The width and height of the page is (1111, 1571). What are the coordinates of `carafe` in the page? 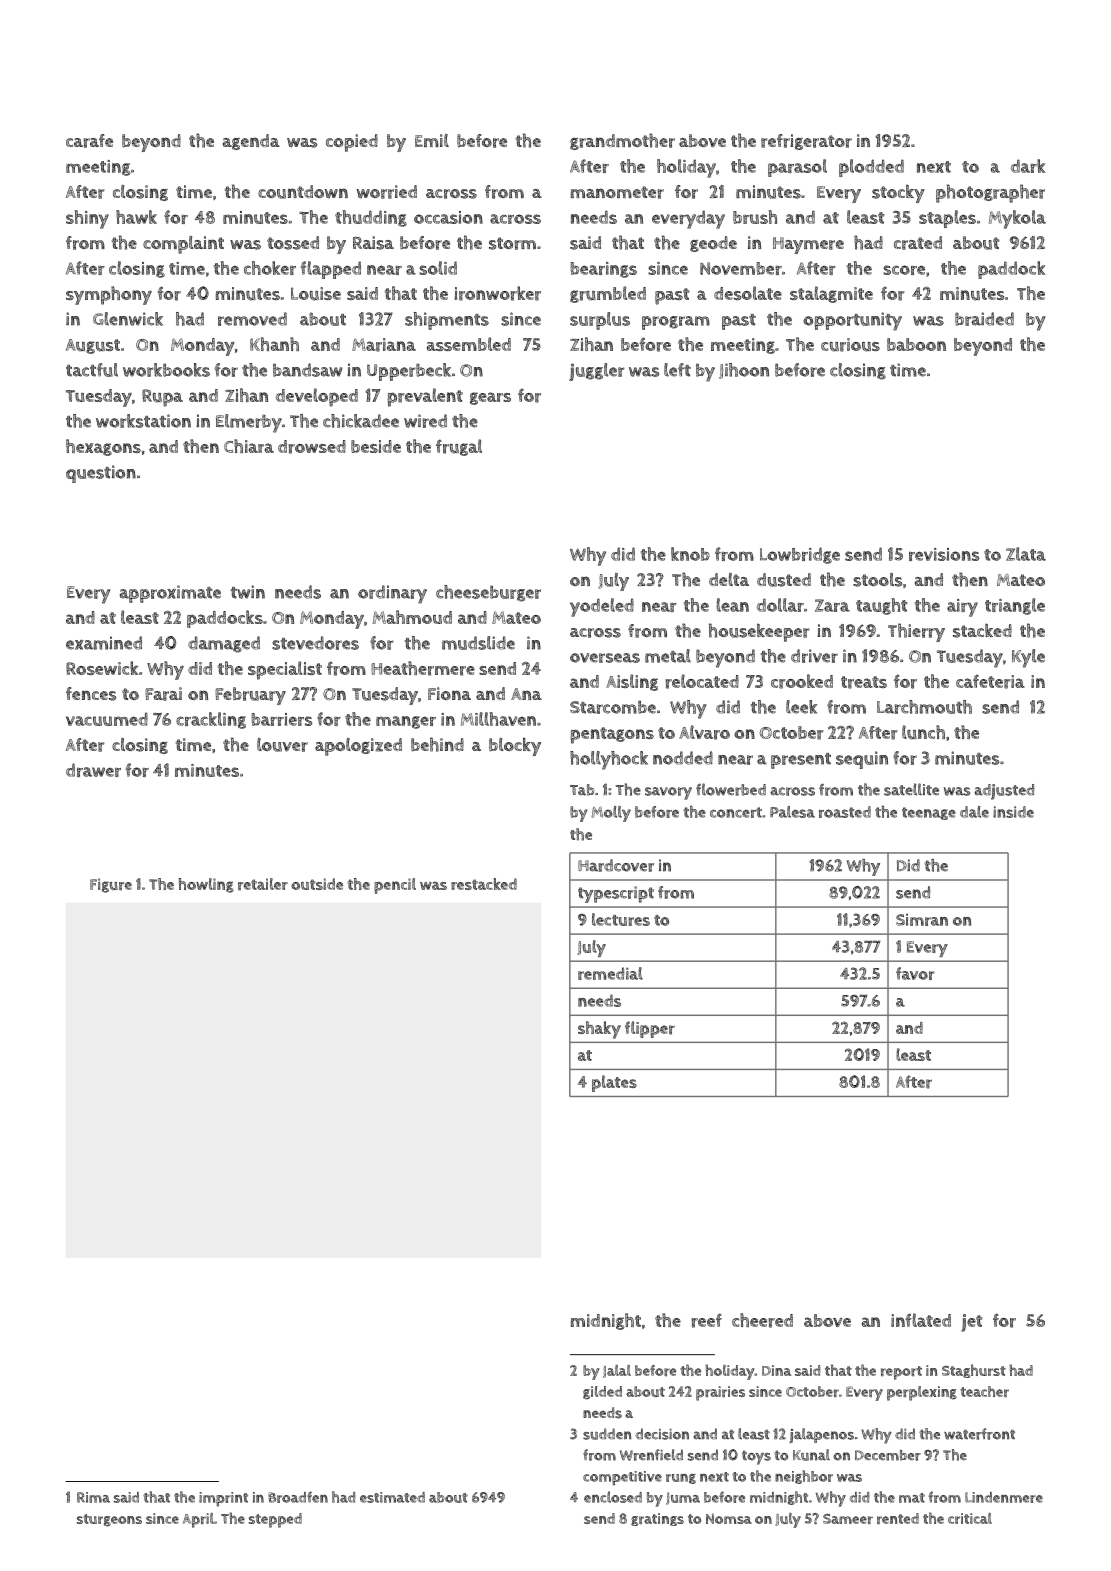 It's located at (89, 141).
